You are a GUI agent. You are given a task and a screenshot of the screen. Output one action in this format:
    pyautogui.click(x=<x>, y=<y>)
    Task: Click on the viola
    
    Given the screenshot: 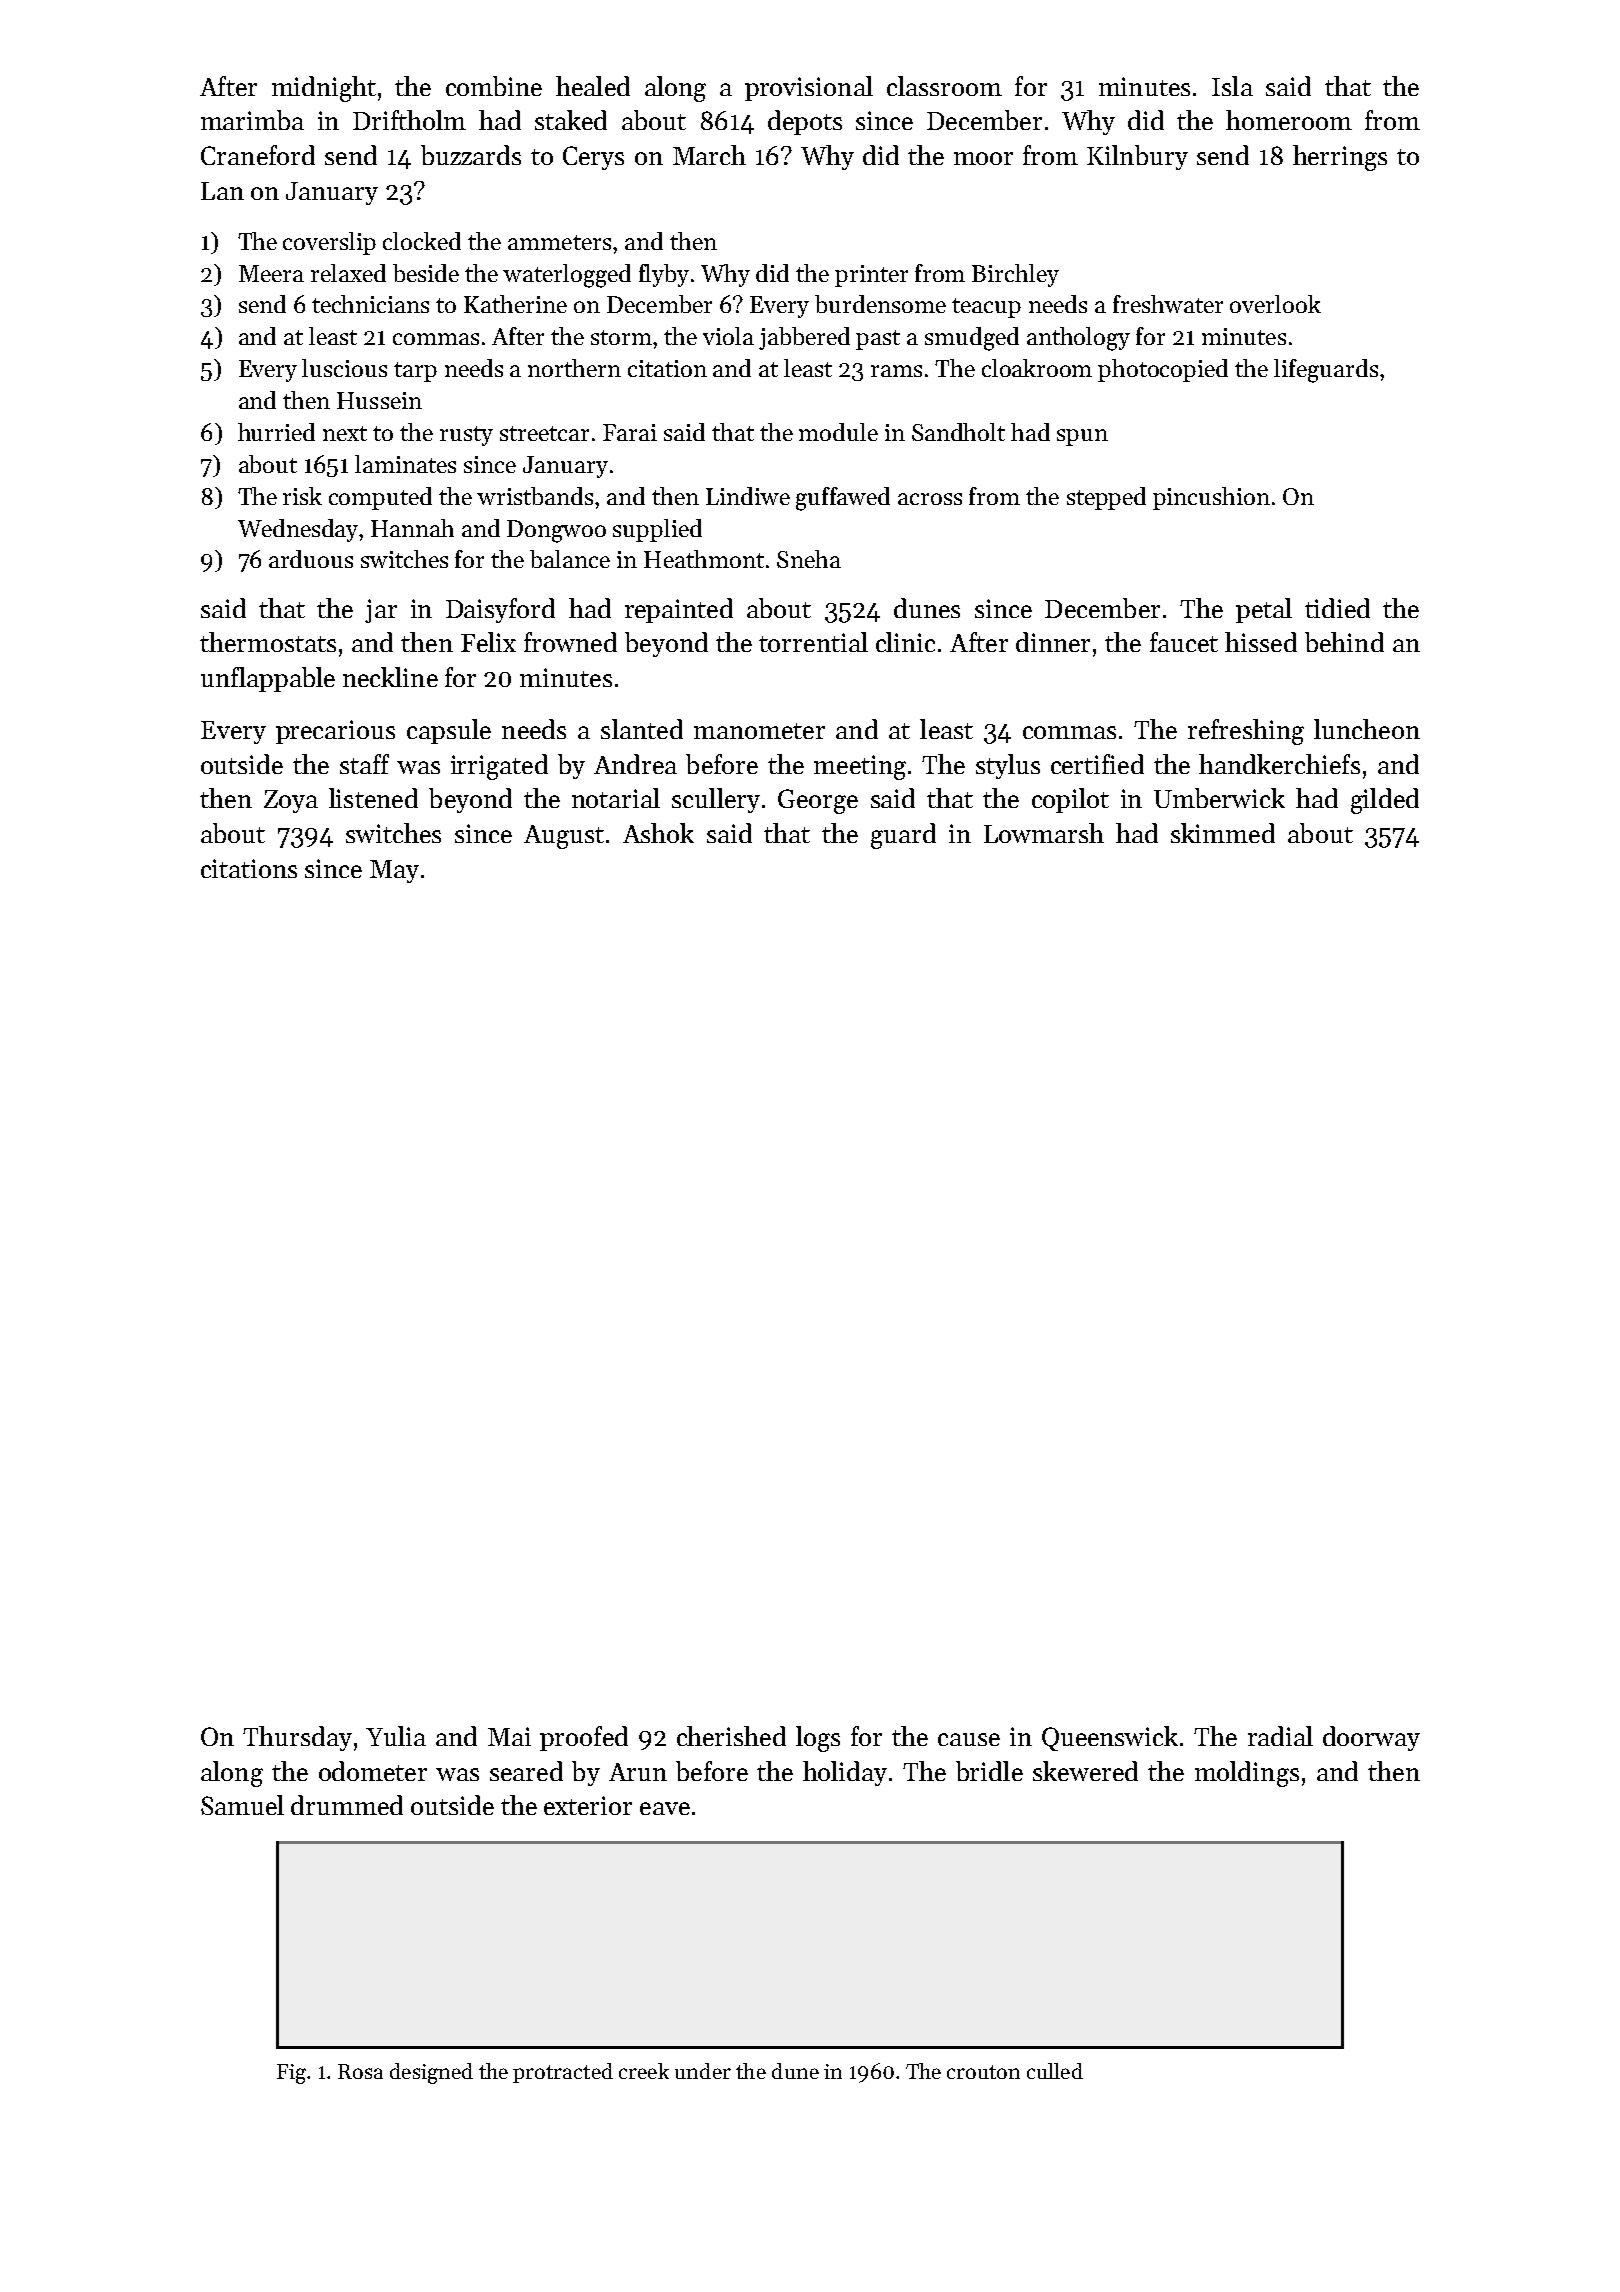 What is the action you would take?
    pyautogui.click(x=728, y=336)
